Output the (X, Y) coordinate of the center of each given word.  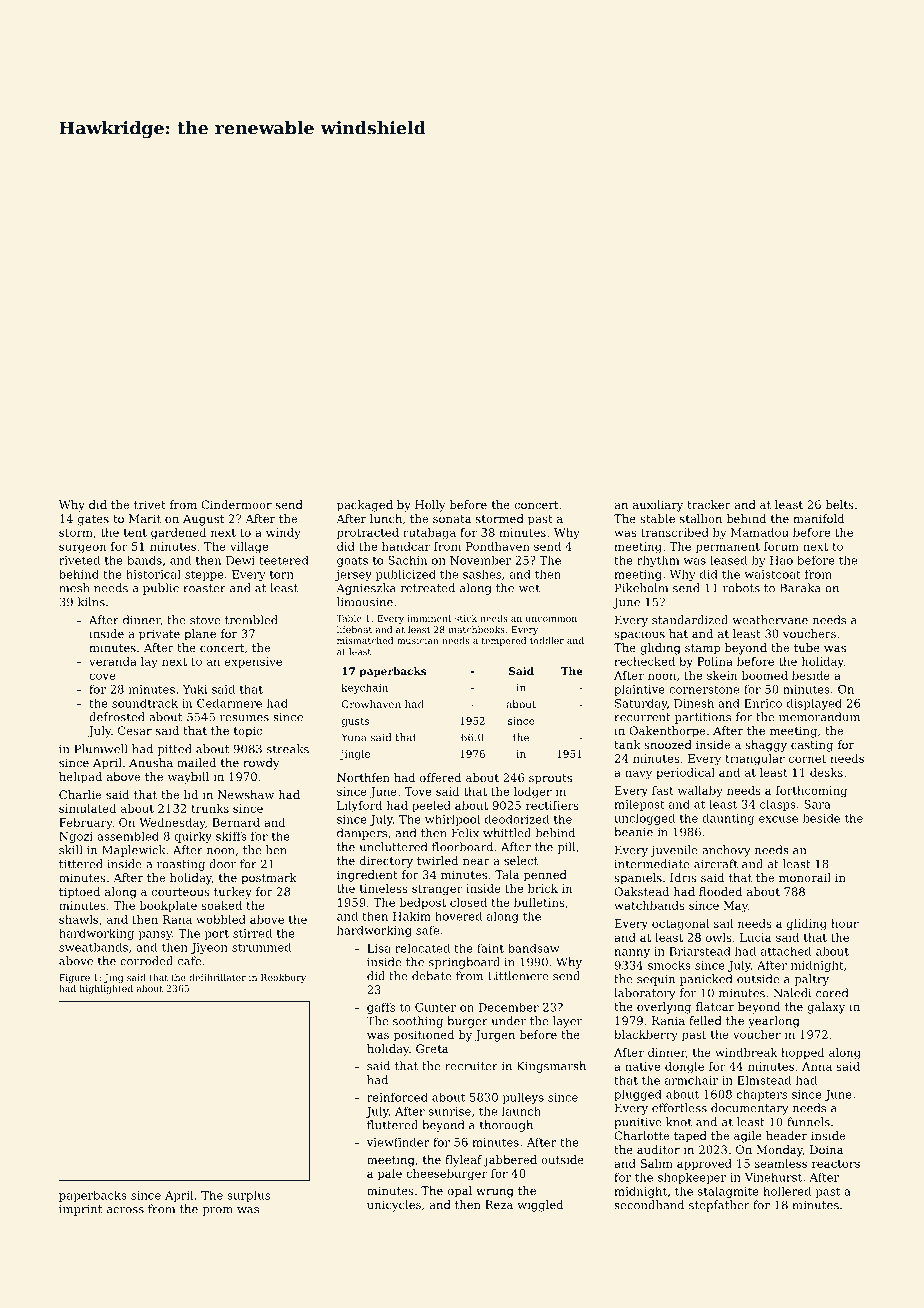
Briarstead (700, 951)
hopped (802, 1053)
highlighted (106, 989)
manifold (818, 518)
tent (135, 533)
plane (200, 635)
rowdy (261, 764)
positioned (424, 1036)
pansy (155, 935)
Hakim (412, 916)
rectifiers (552, 805)
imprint (80, 1210)
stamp (702, 649)
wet (529, 588)
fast (663, 790)
